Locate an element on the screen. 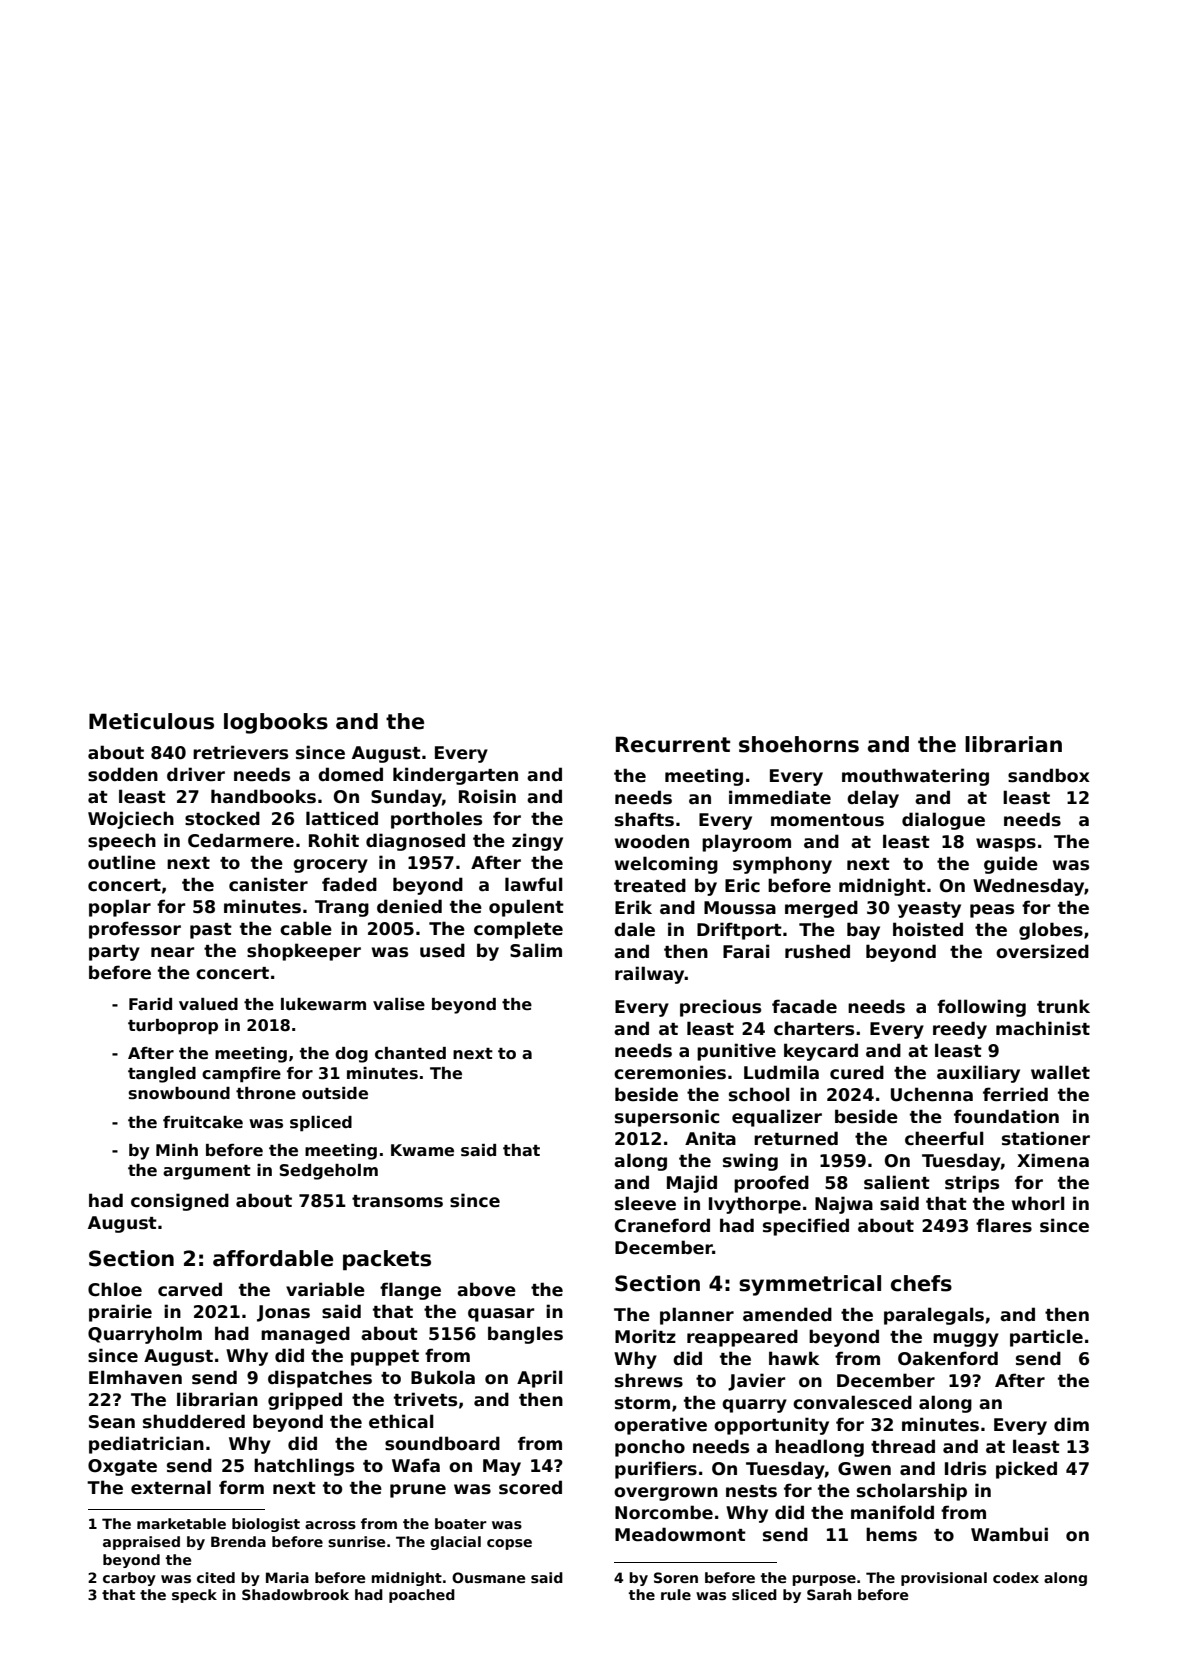 The image size is (1178, 1665). canister is located at coordinates (268, 884).
